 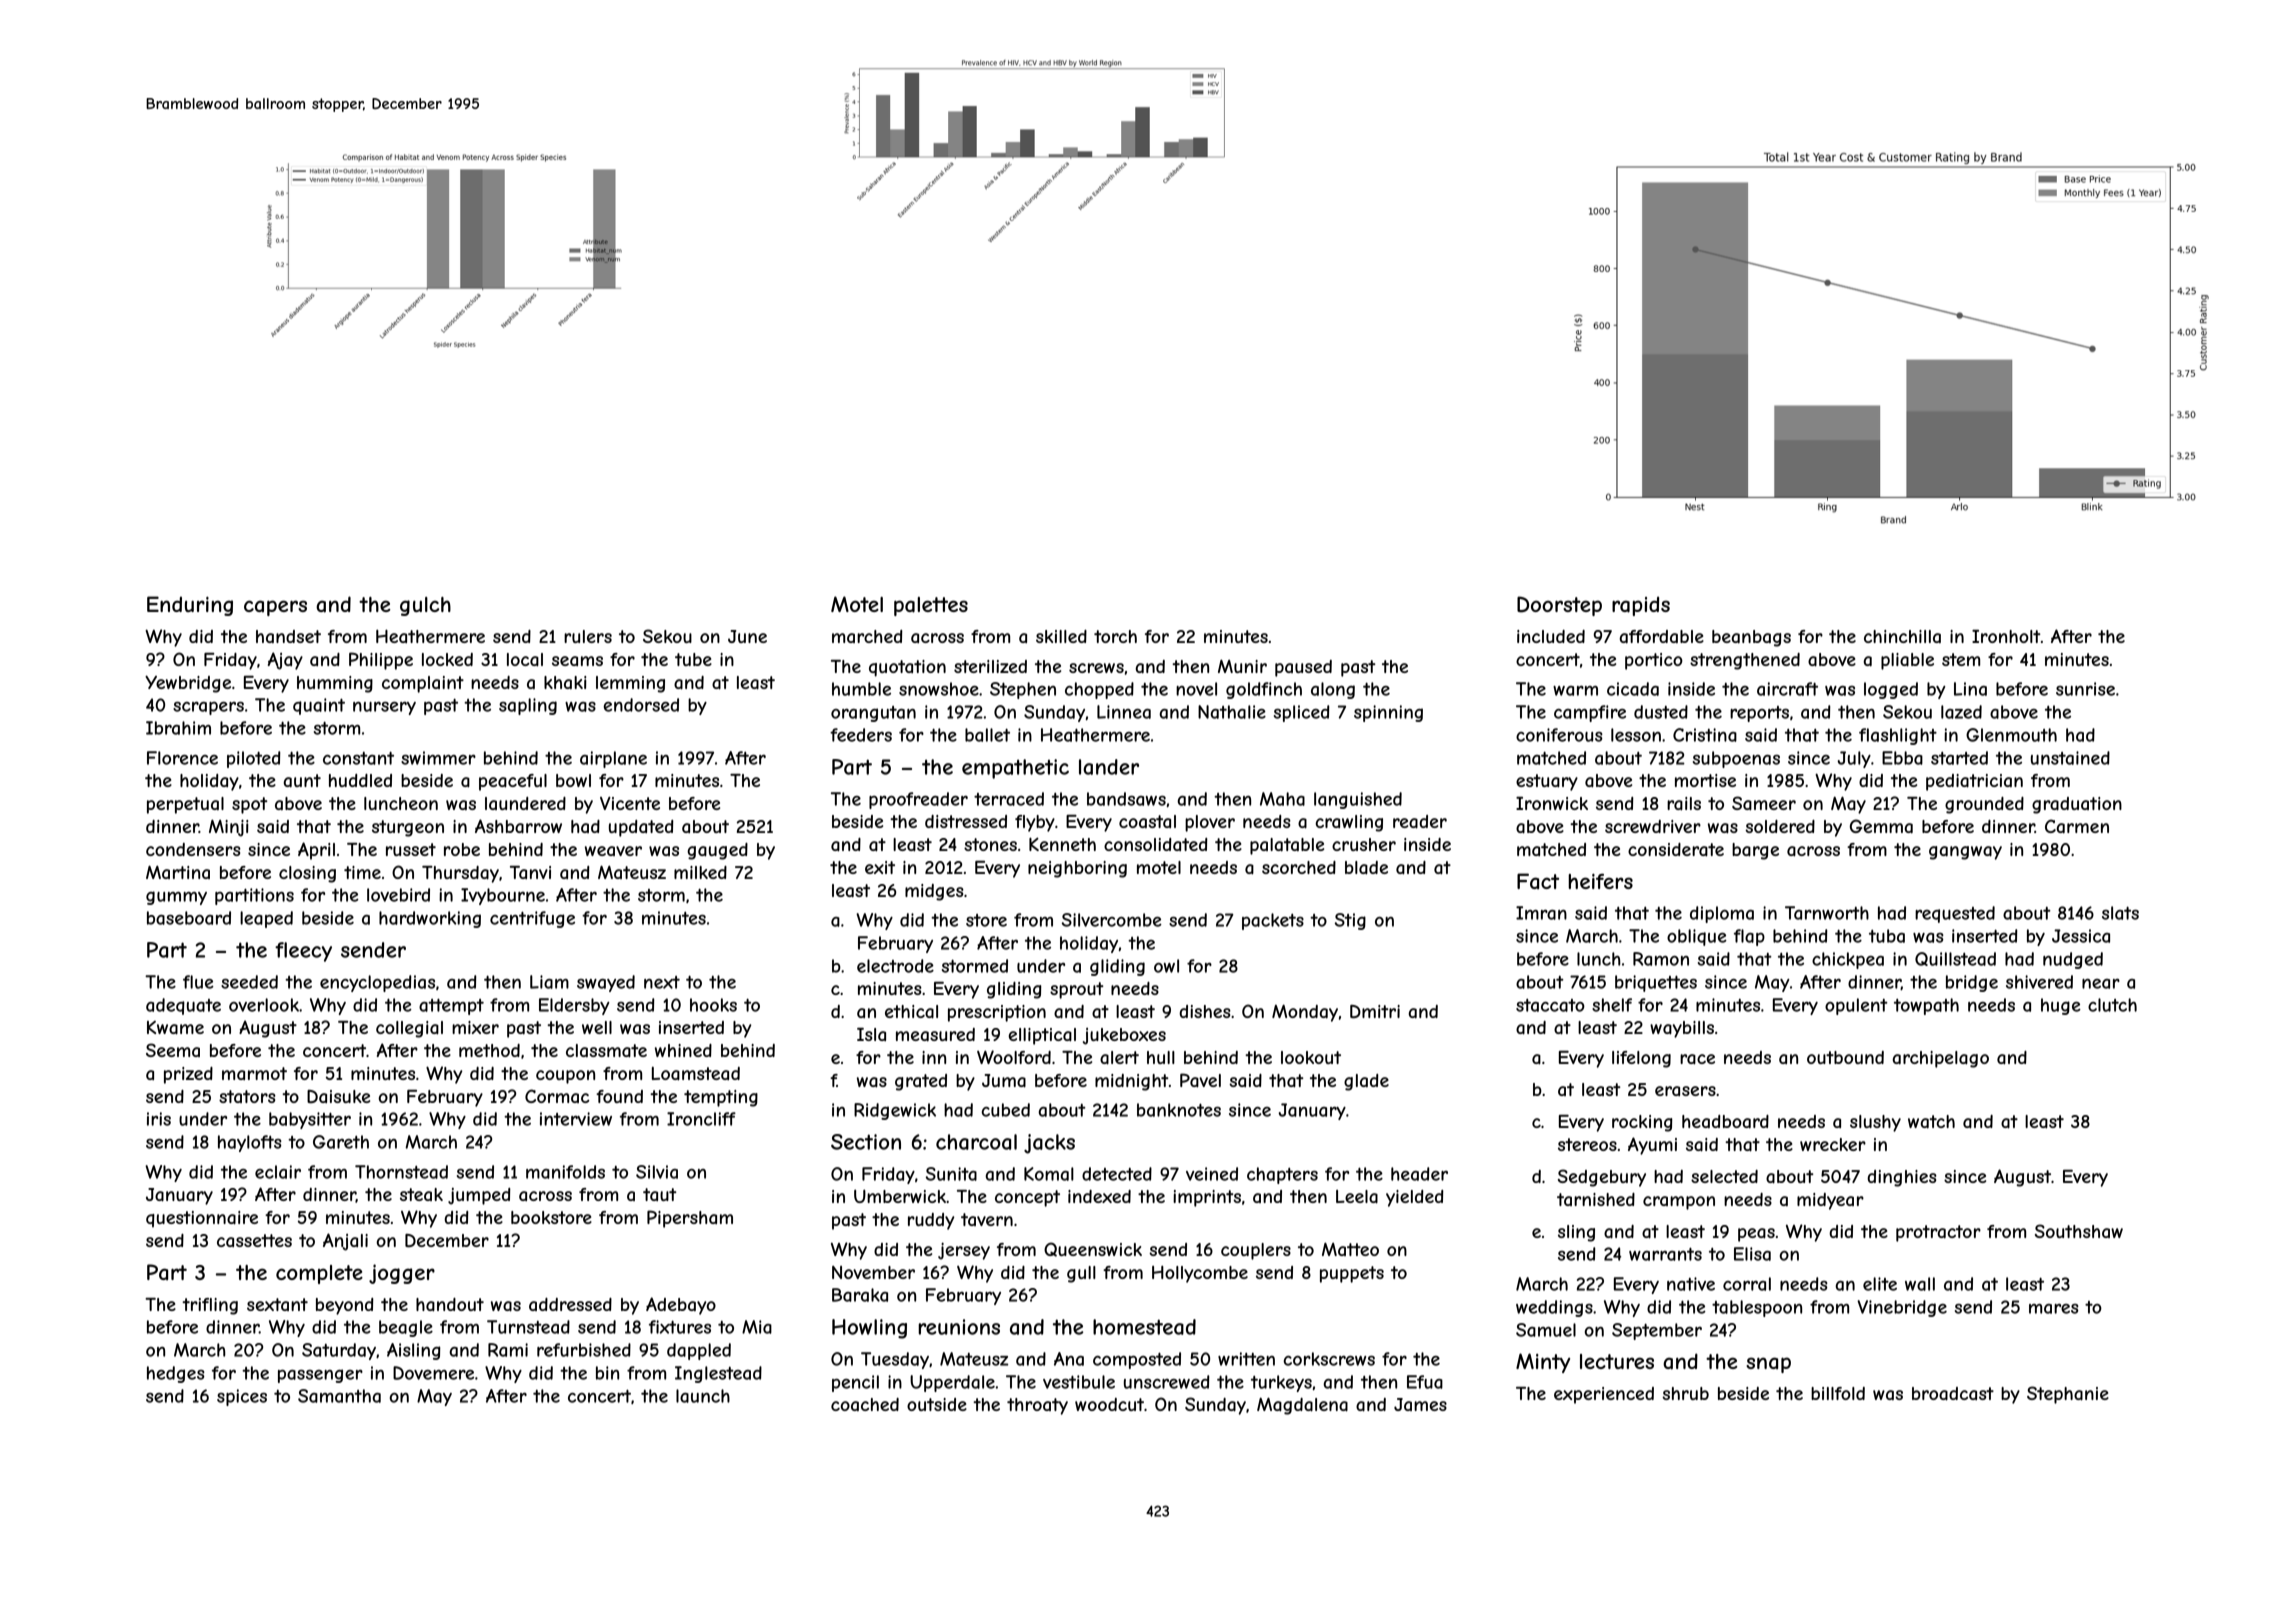 What do you see at coordinates (576, 1119) in the screenshot?
I see `interview` at bounding box center [576, 1119].
